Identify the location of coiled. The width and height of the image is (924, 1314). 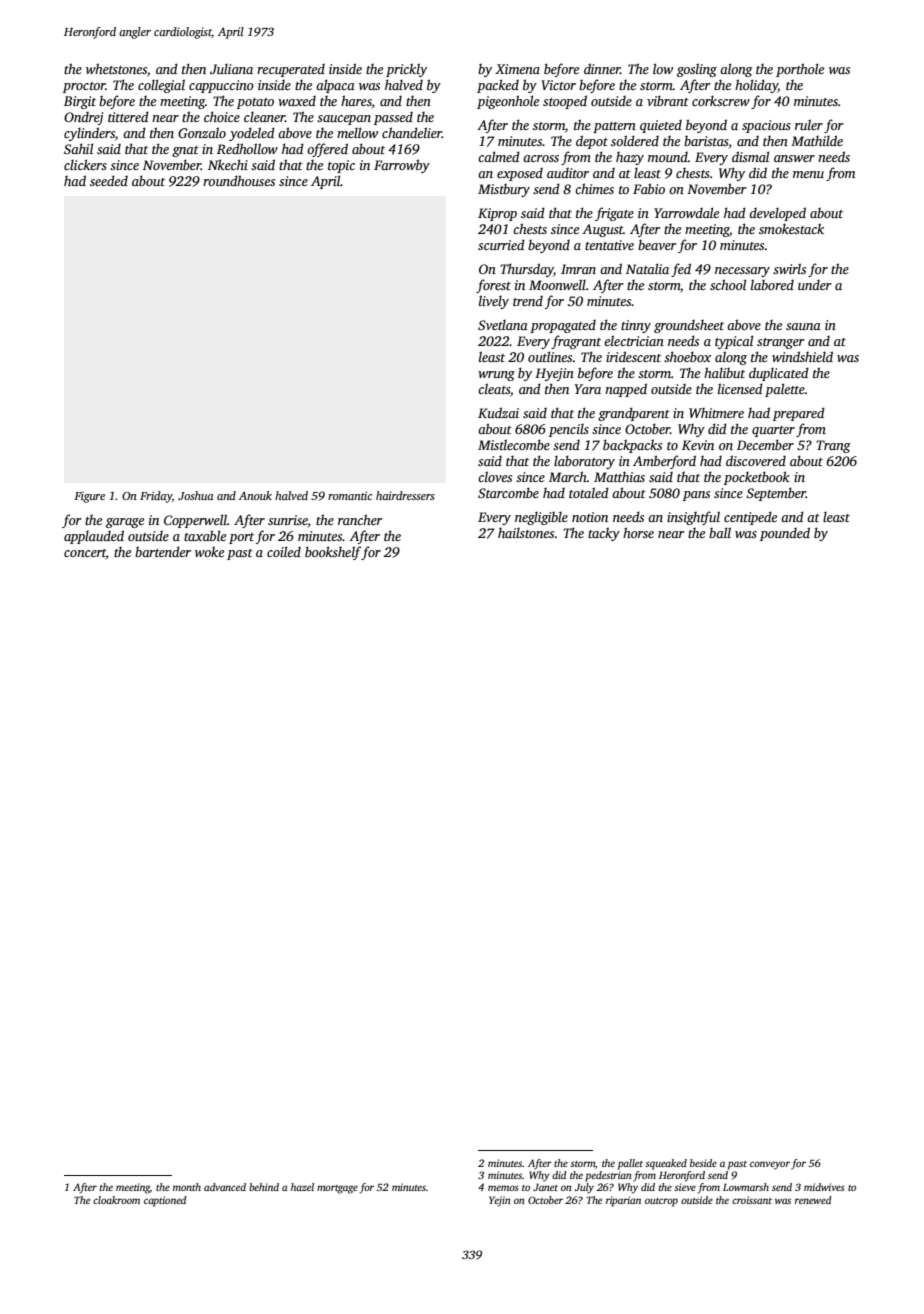
(284, 551).
